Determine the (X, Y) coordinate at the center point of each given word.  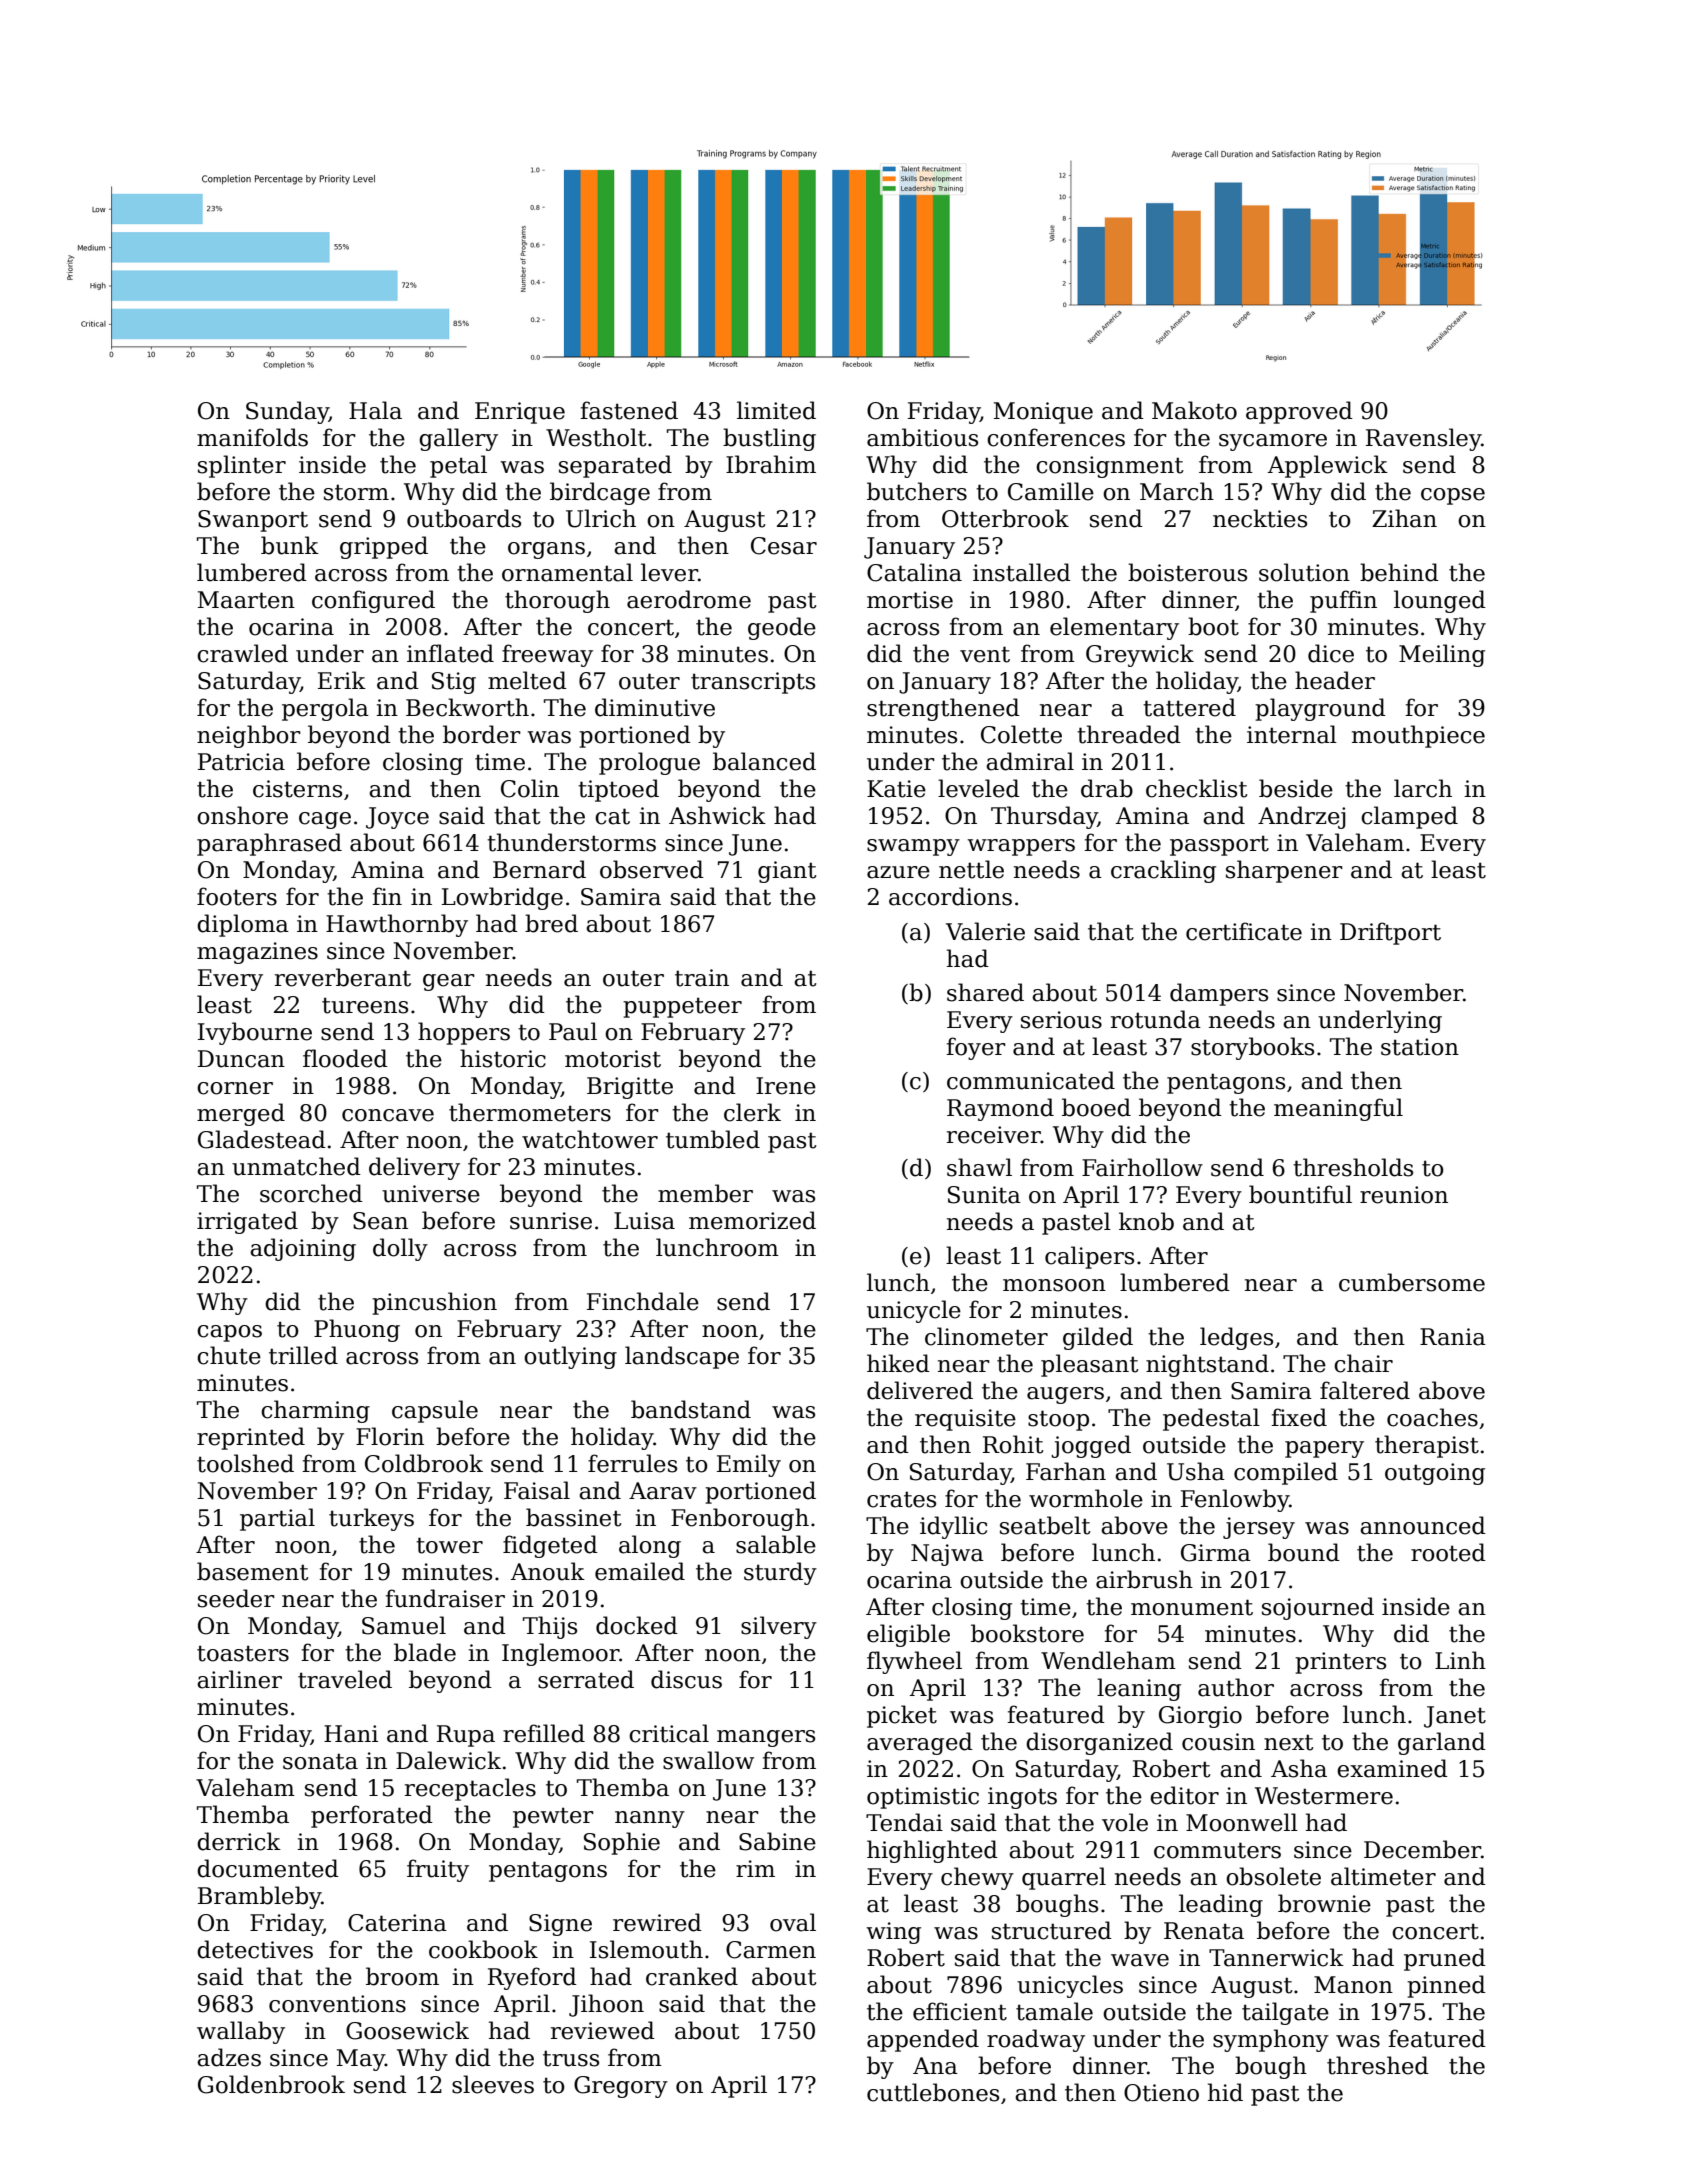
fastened (629, 410)
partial (277, 1519)
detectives (255, 1949)
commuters (1217, 1850)
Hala (375, 410)
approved (1299, 412)
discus (686, 1679)
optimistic (923, 1798)
